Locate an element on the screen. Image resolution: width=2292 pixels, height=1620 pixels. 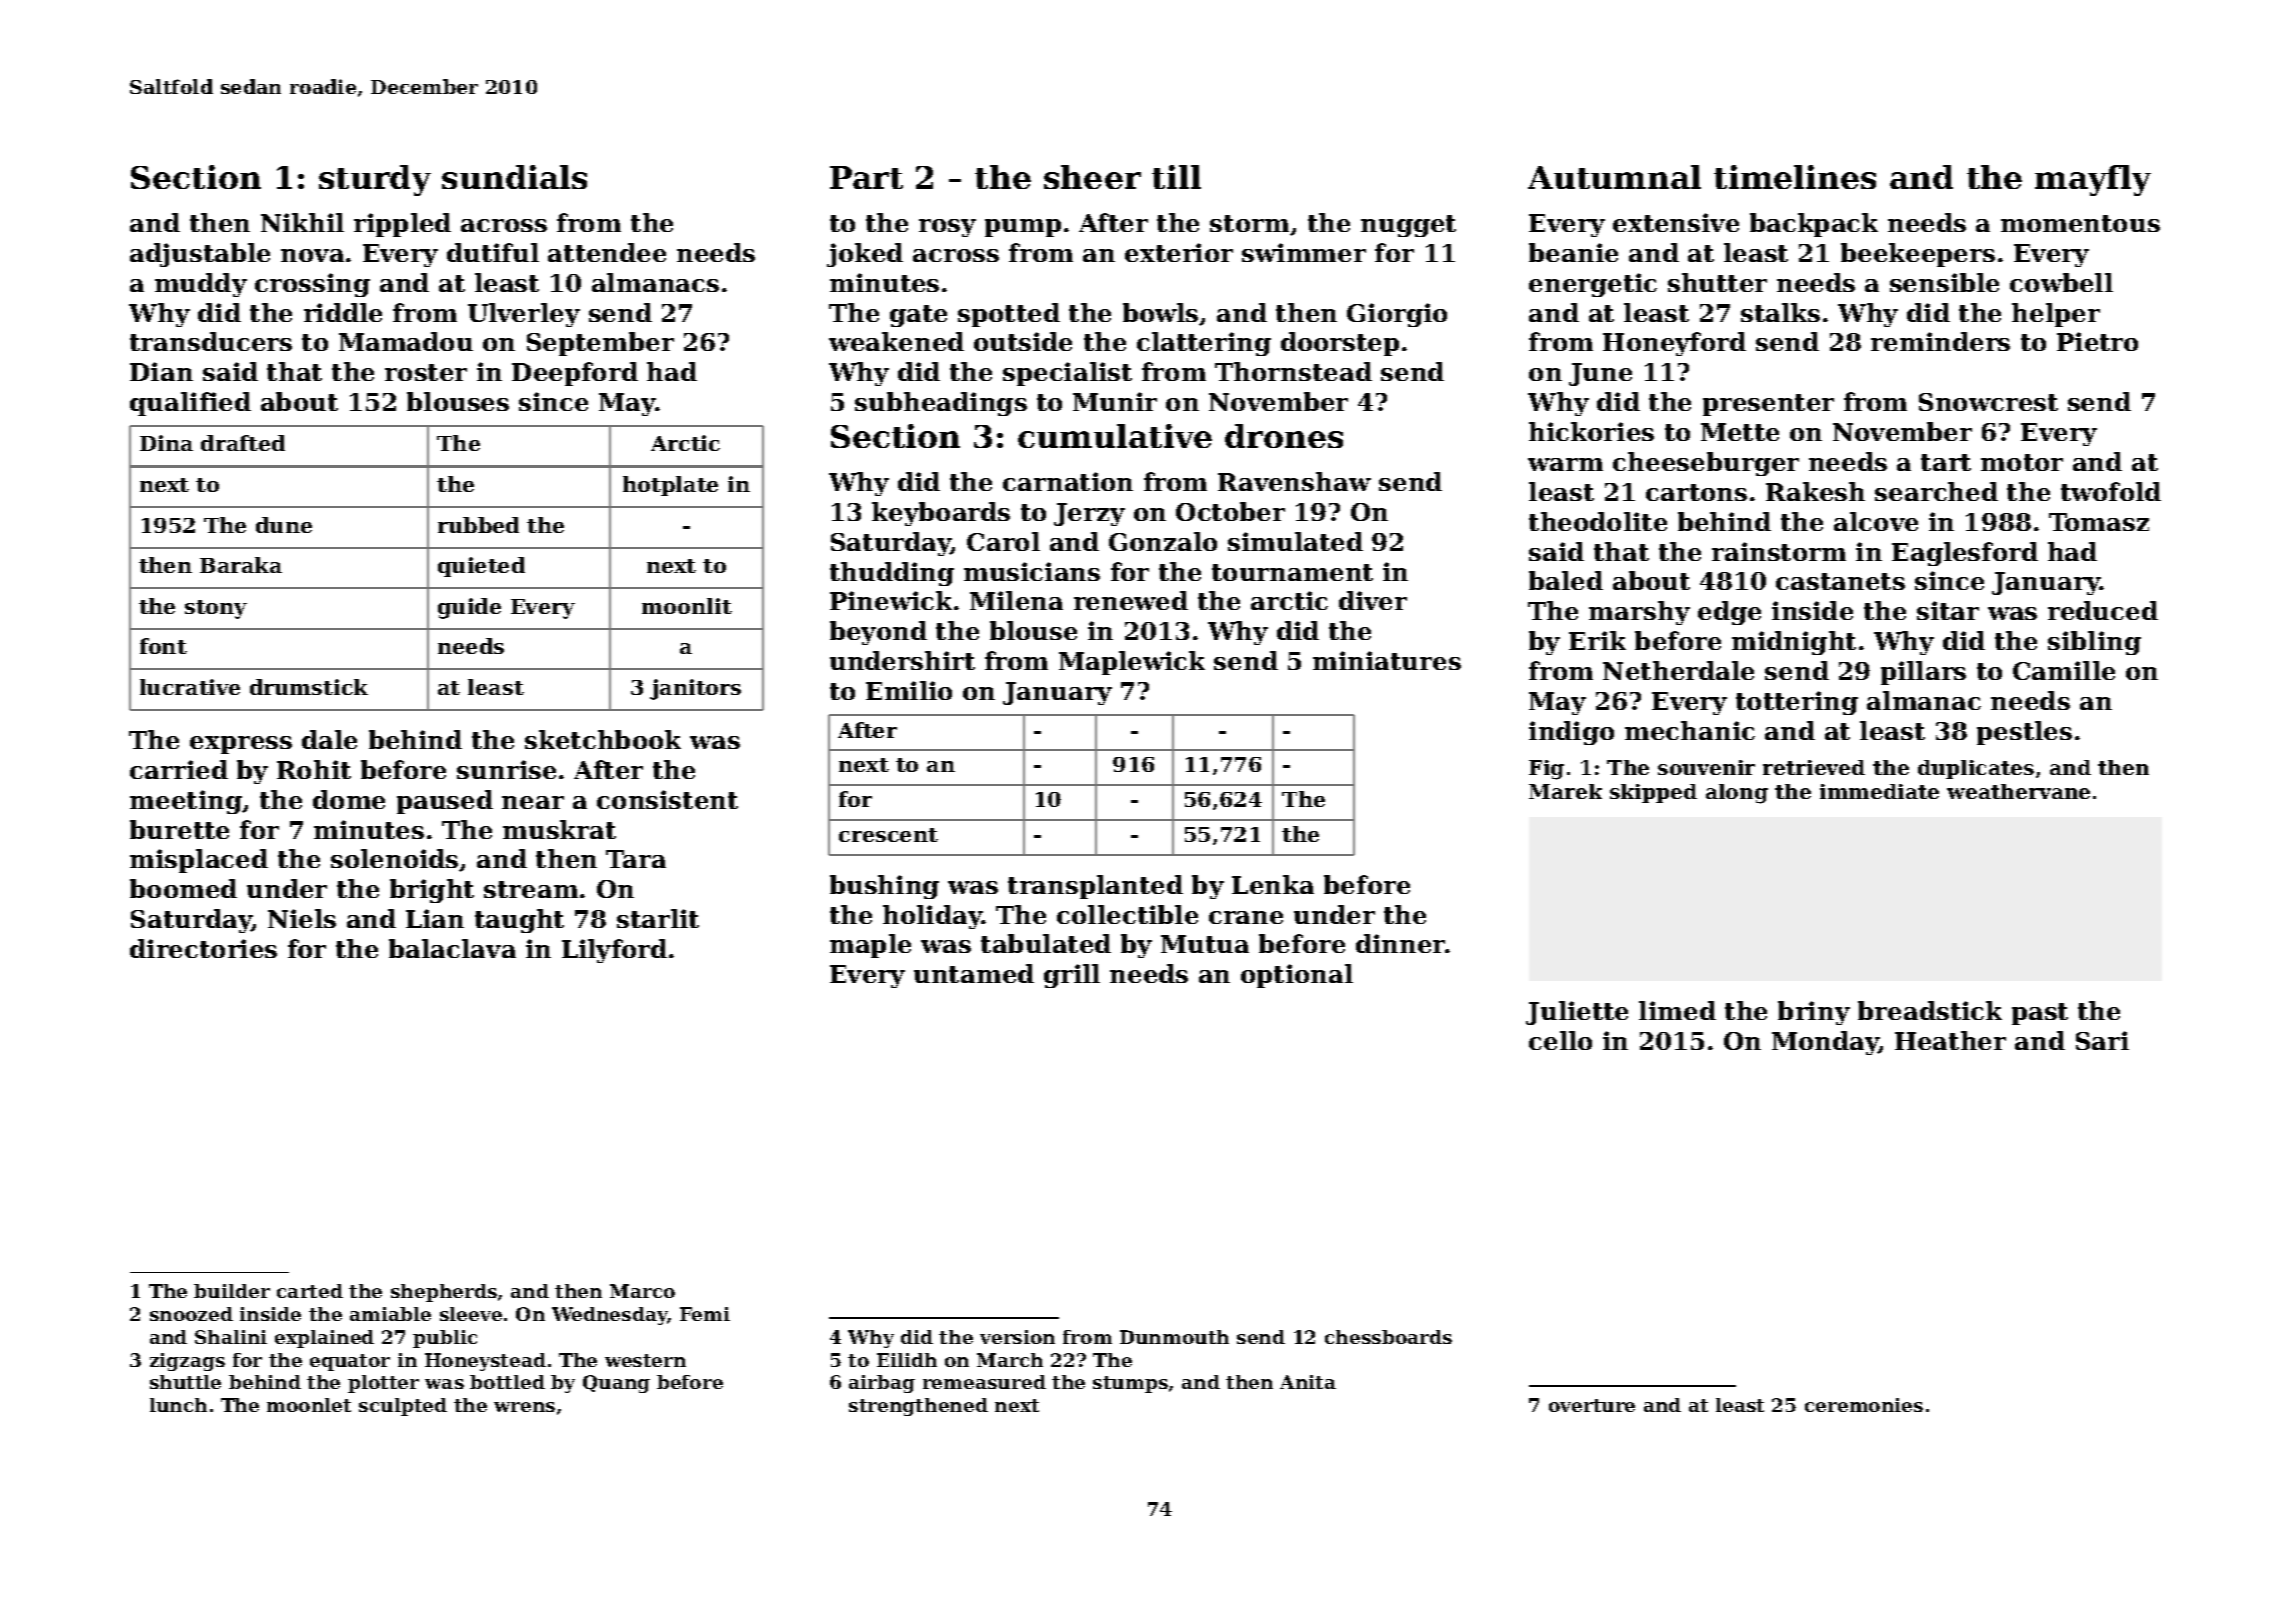
sturdy is located at coordinates (375, 180).
